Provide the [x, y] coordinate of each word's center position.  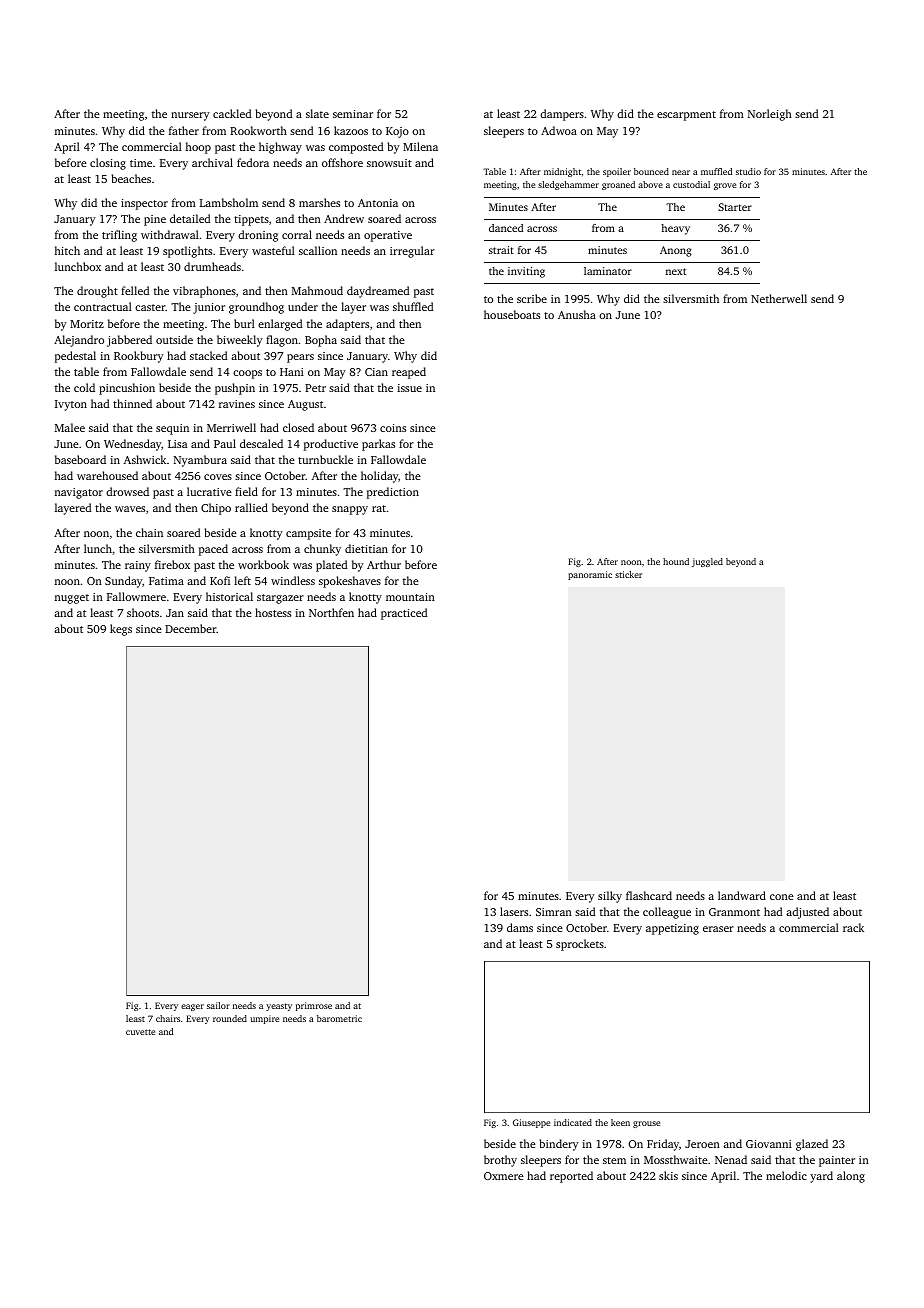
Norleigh [770, 115]
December [191, 628]
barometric [339, 1018]
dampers [562, 115]
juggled [707, 562]
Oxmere [504, 1176]
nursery [190, 116]
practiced [404, 614]
